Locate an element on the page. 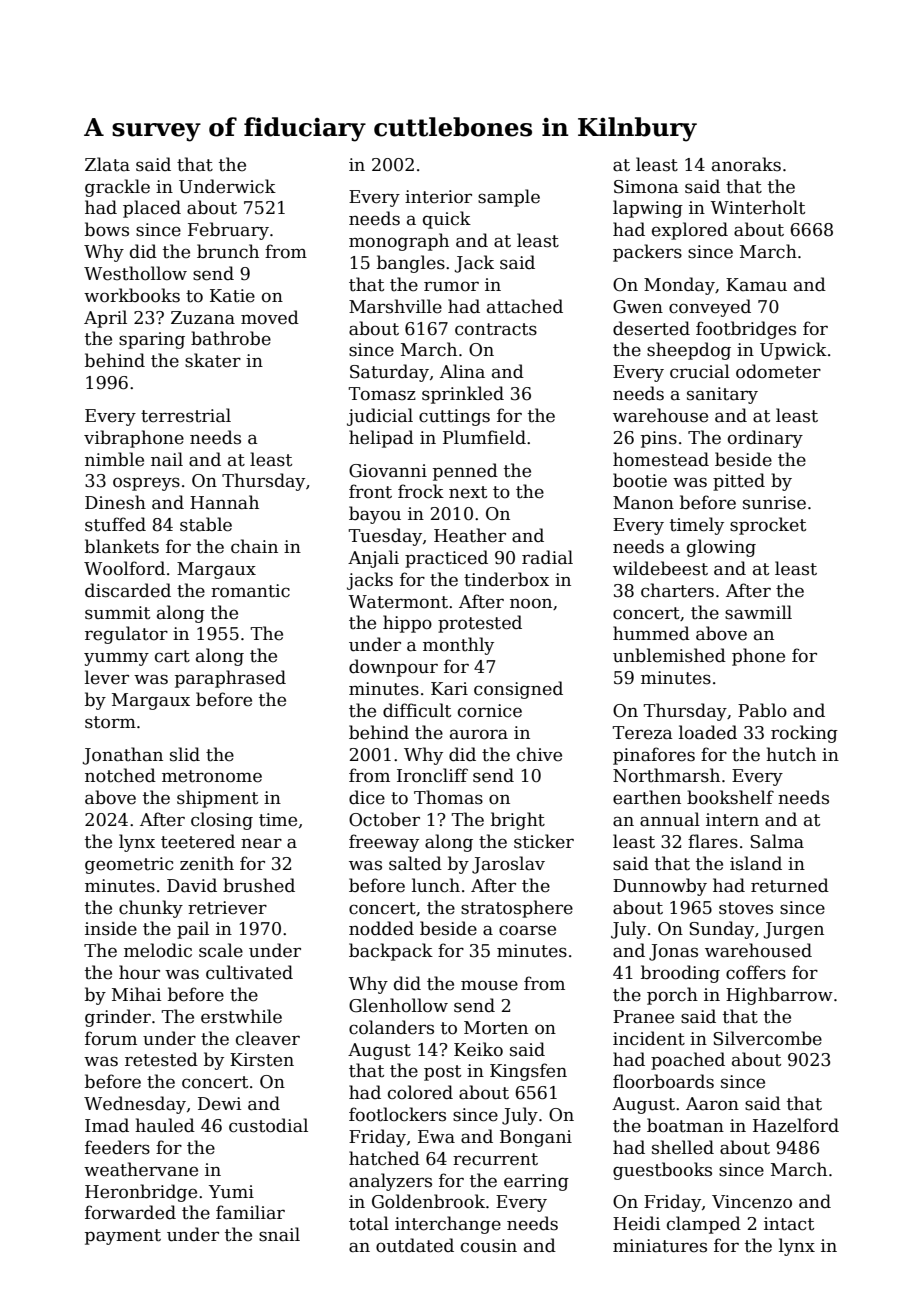  Salma is located at coordinates (777, 841).
